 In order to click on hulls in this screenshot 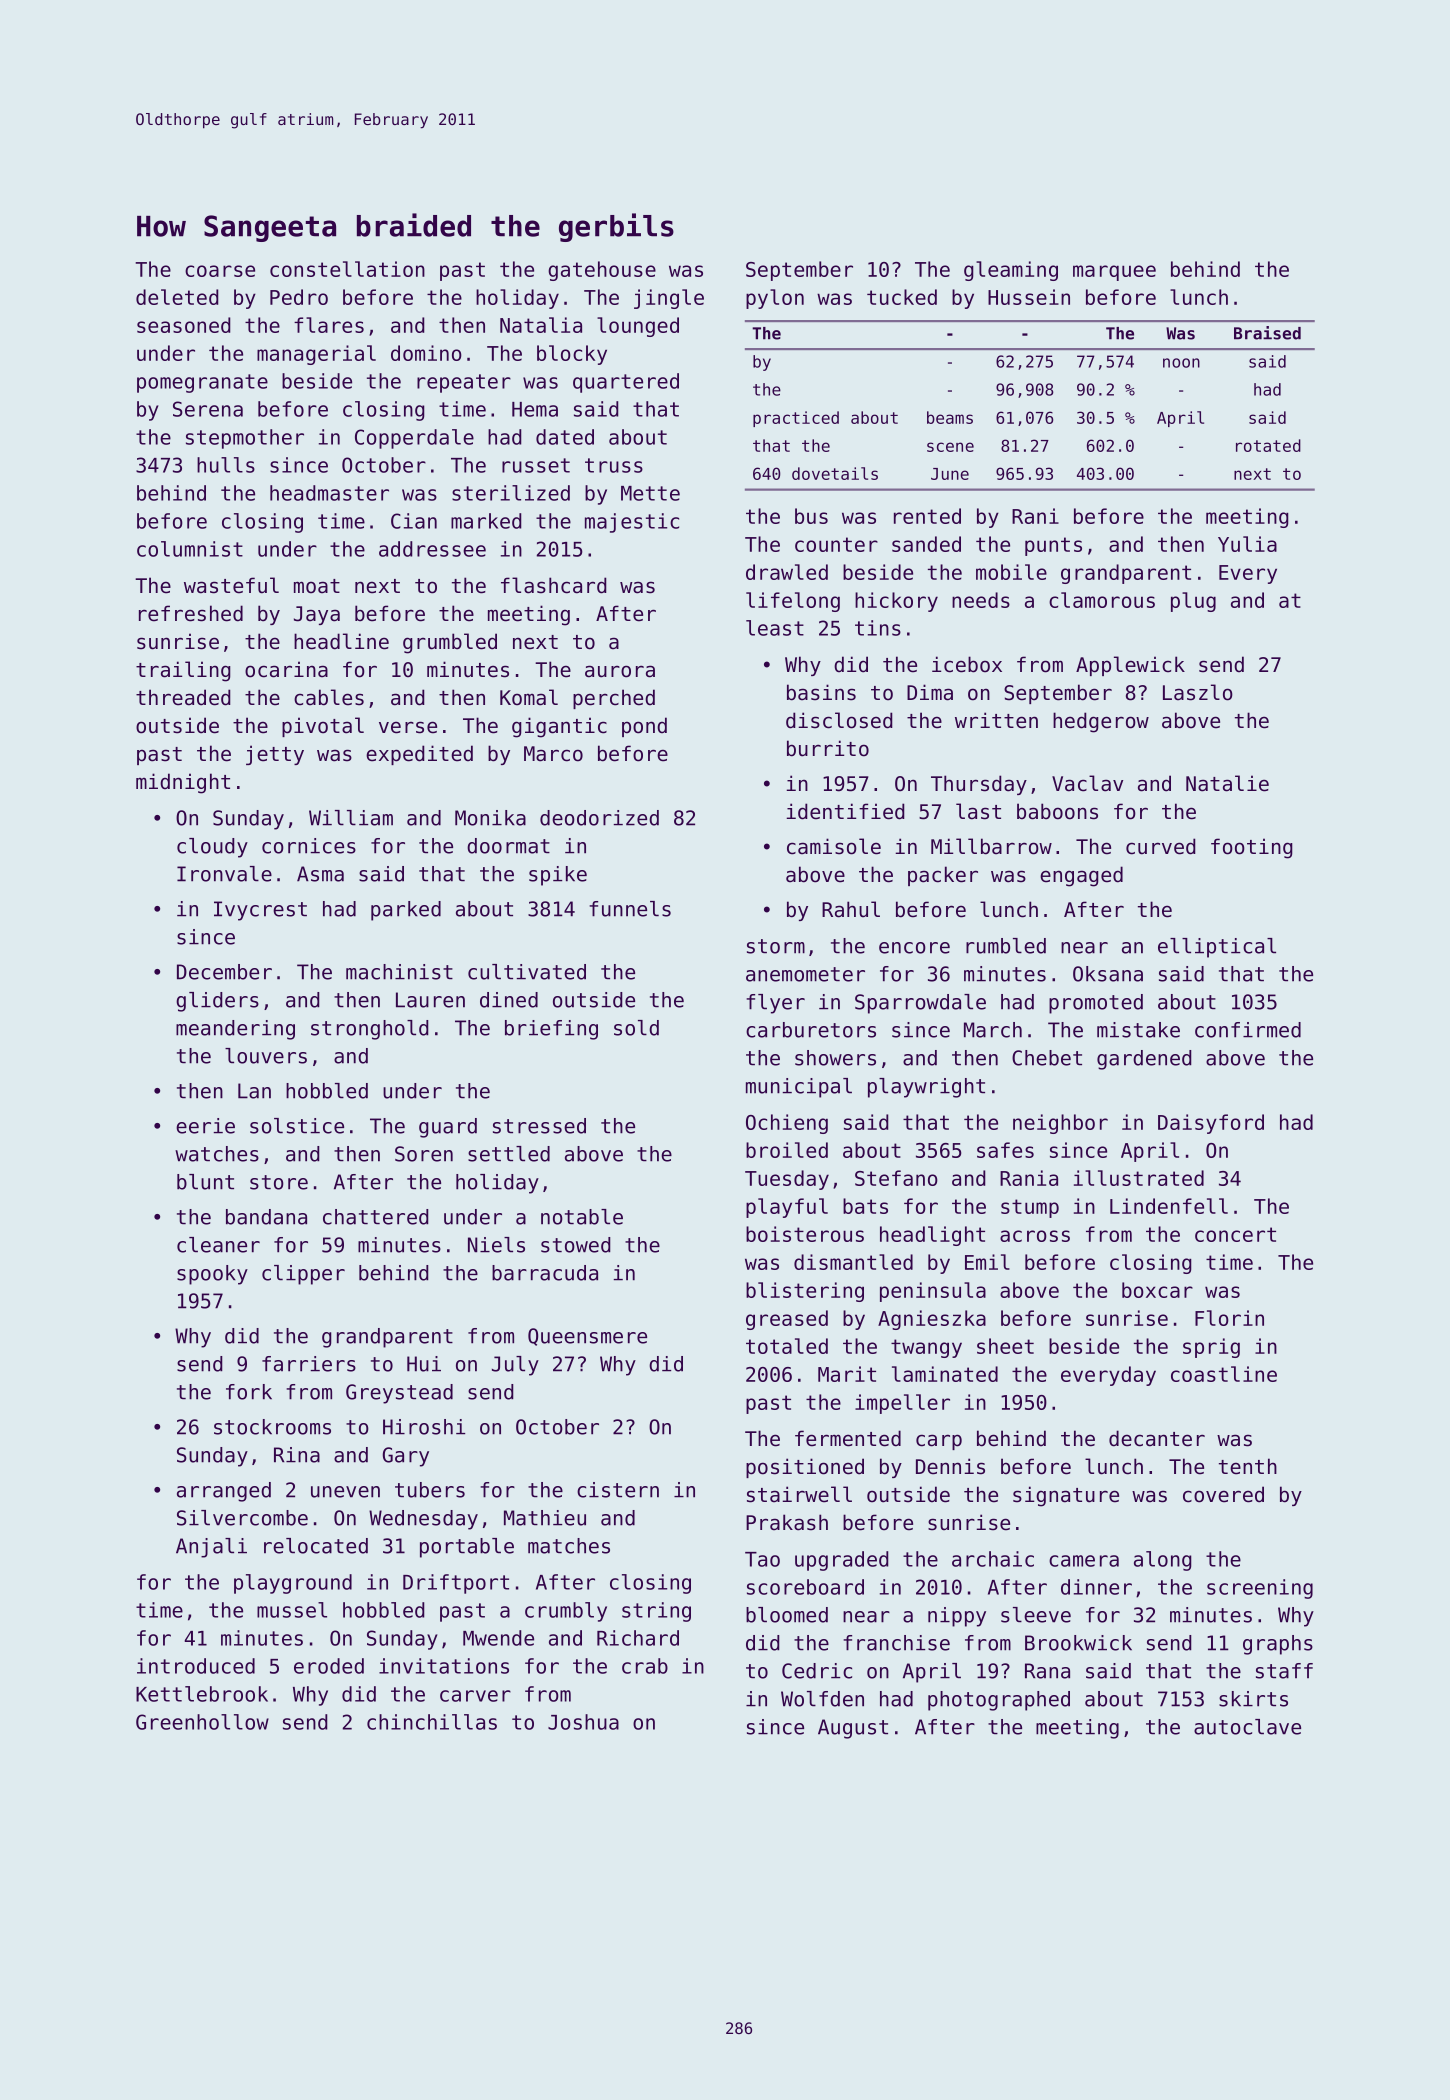, I will do `click(226, 465)`.
